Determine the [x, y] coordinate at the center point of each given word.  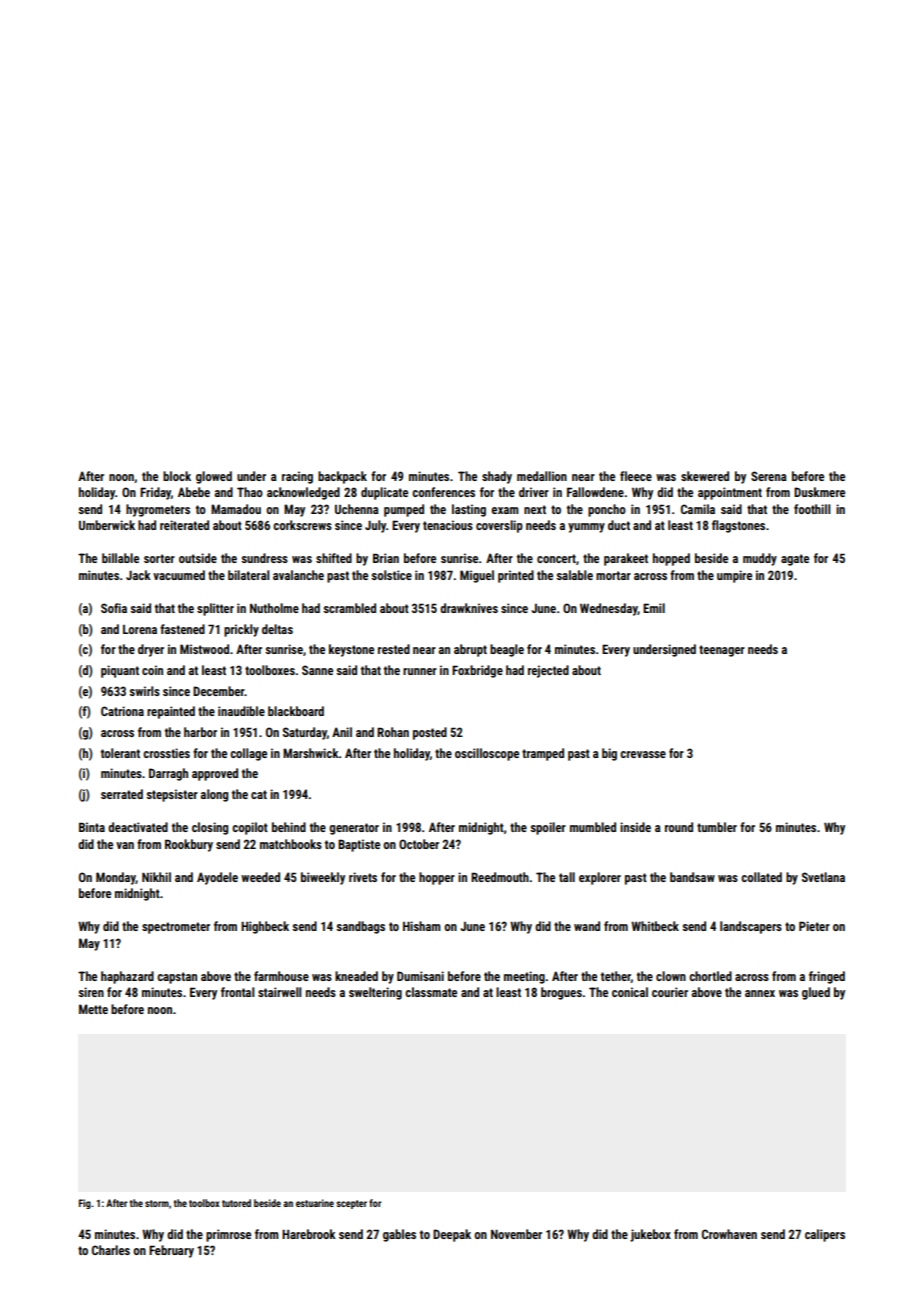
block [177, 476]
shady [497, 477]
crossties [166, 753]
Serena [769, 476]
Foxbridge [477, 671]
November [516, 1234]
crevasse [643, 754]
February [171, 1251]
